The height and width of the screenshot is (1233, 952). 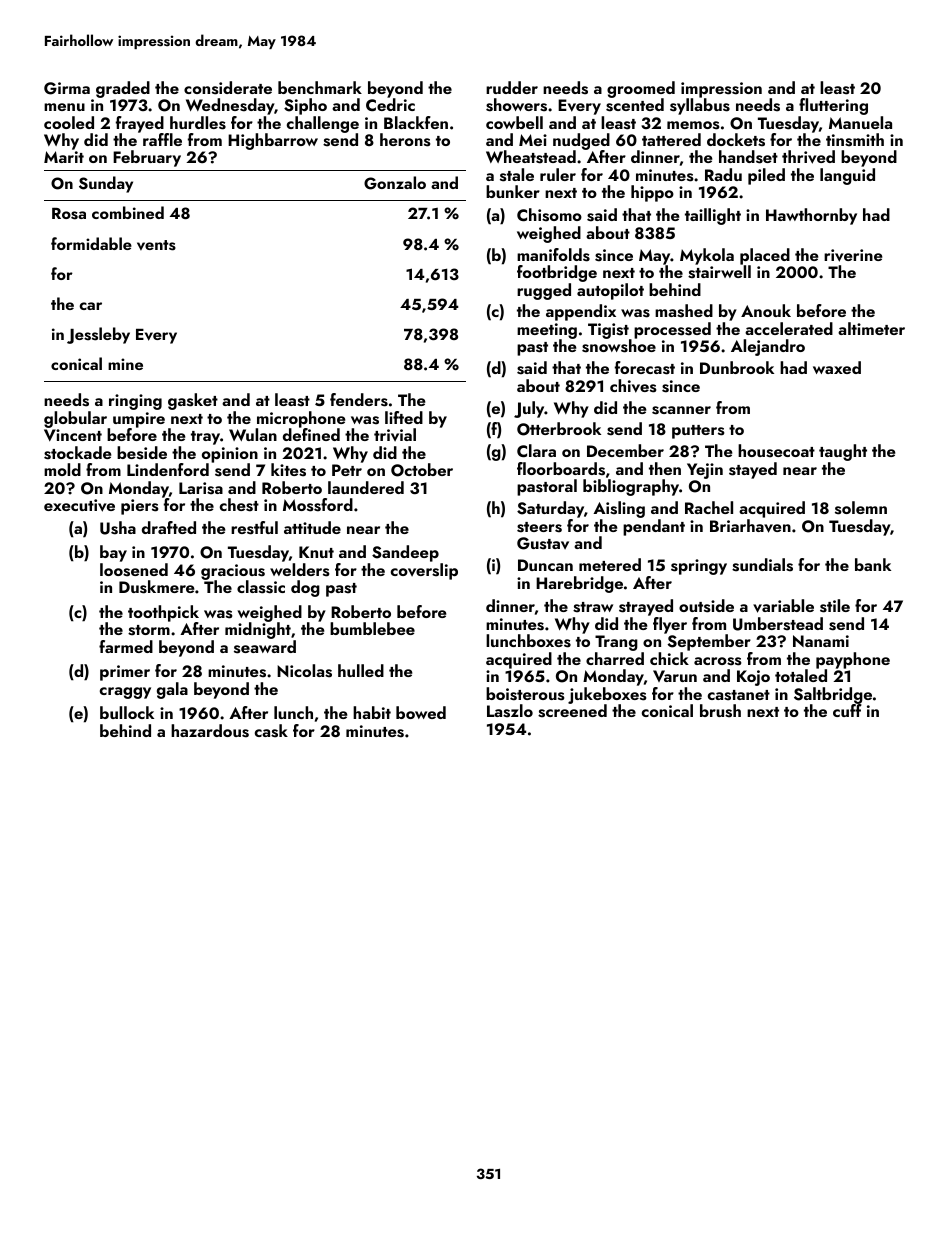 I want to click on Gonzalo, so click(x=395, y=183).
